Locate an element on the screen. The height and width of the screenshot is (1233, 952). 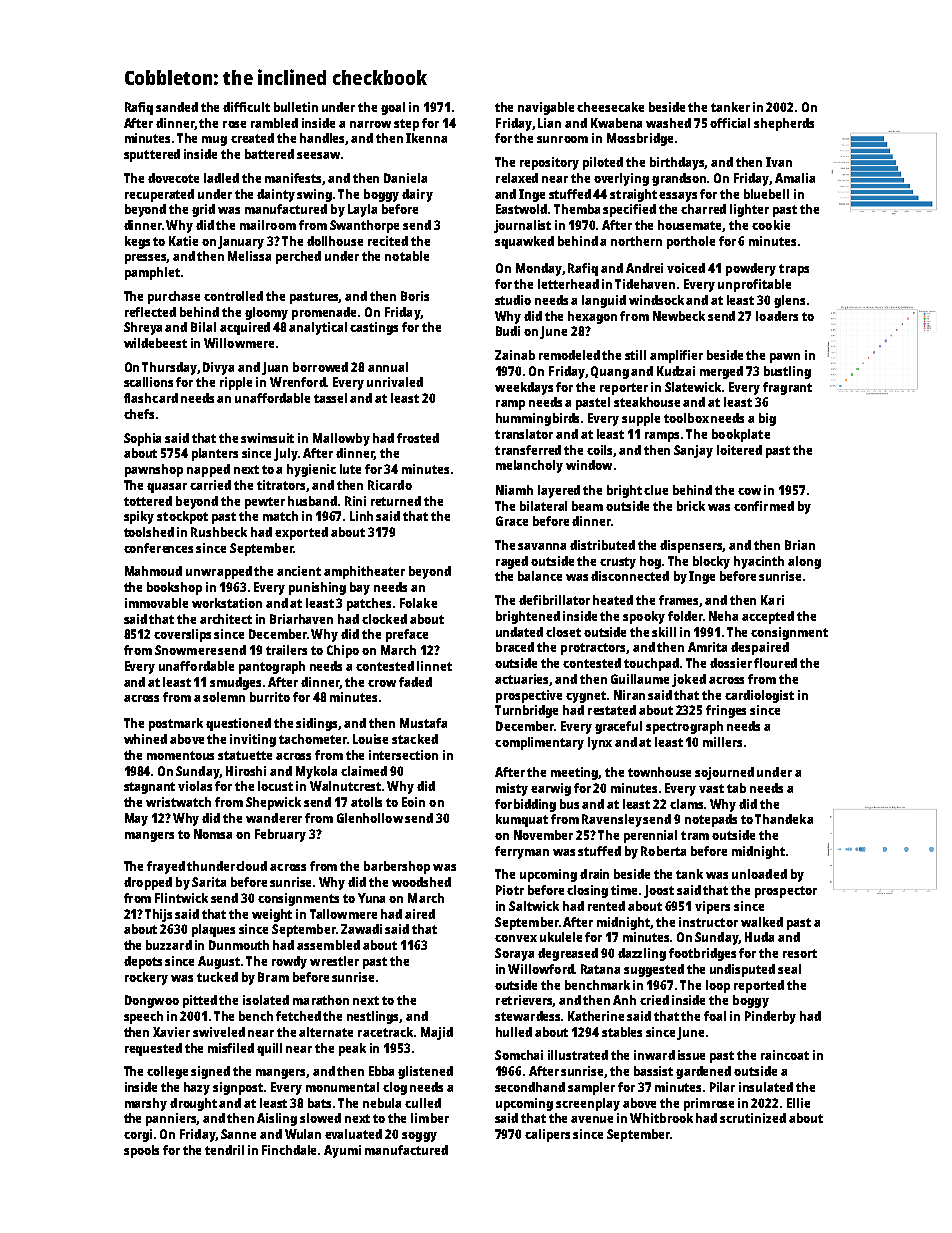
goal is located at coordinates (393, 108).
